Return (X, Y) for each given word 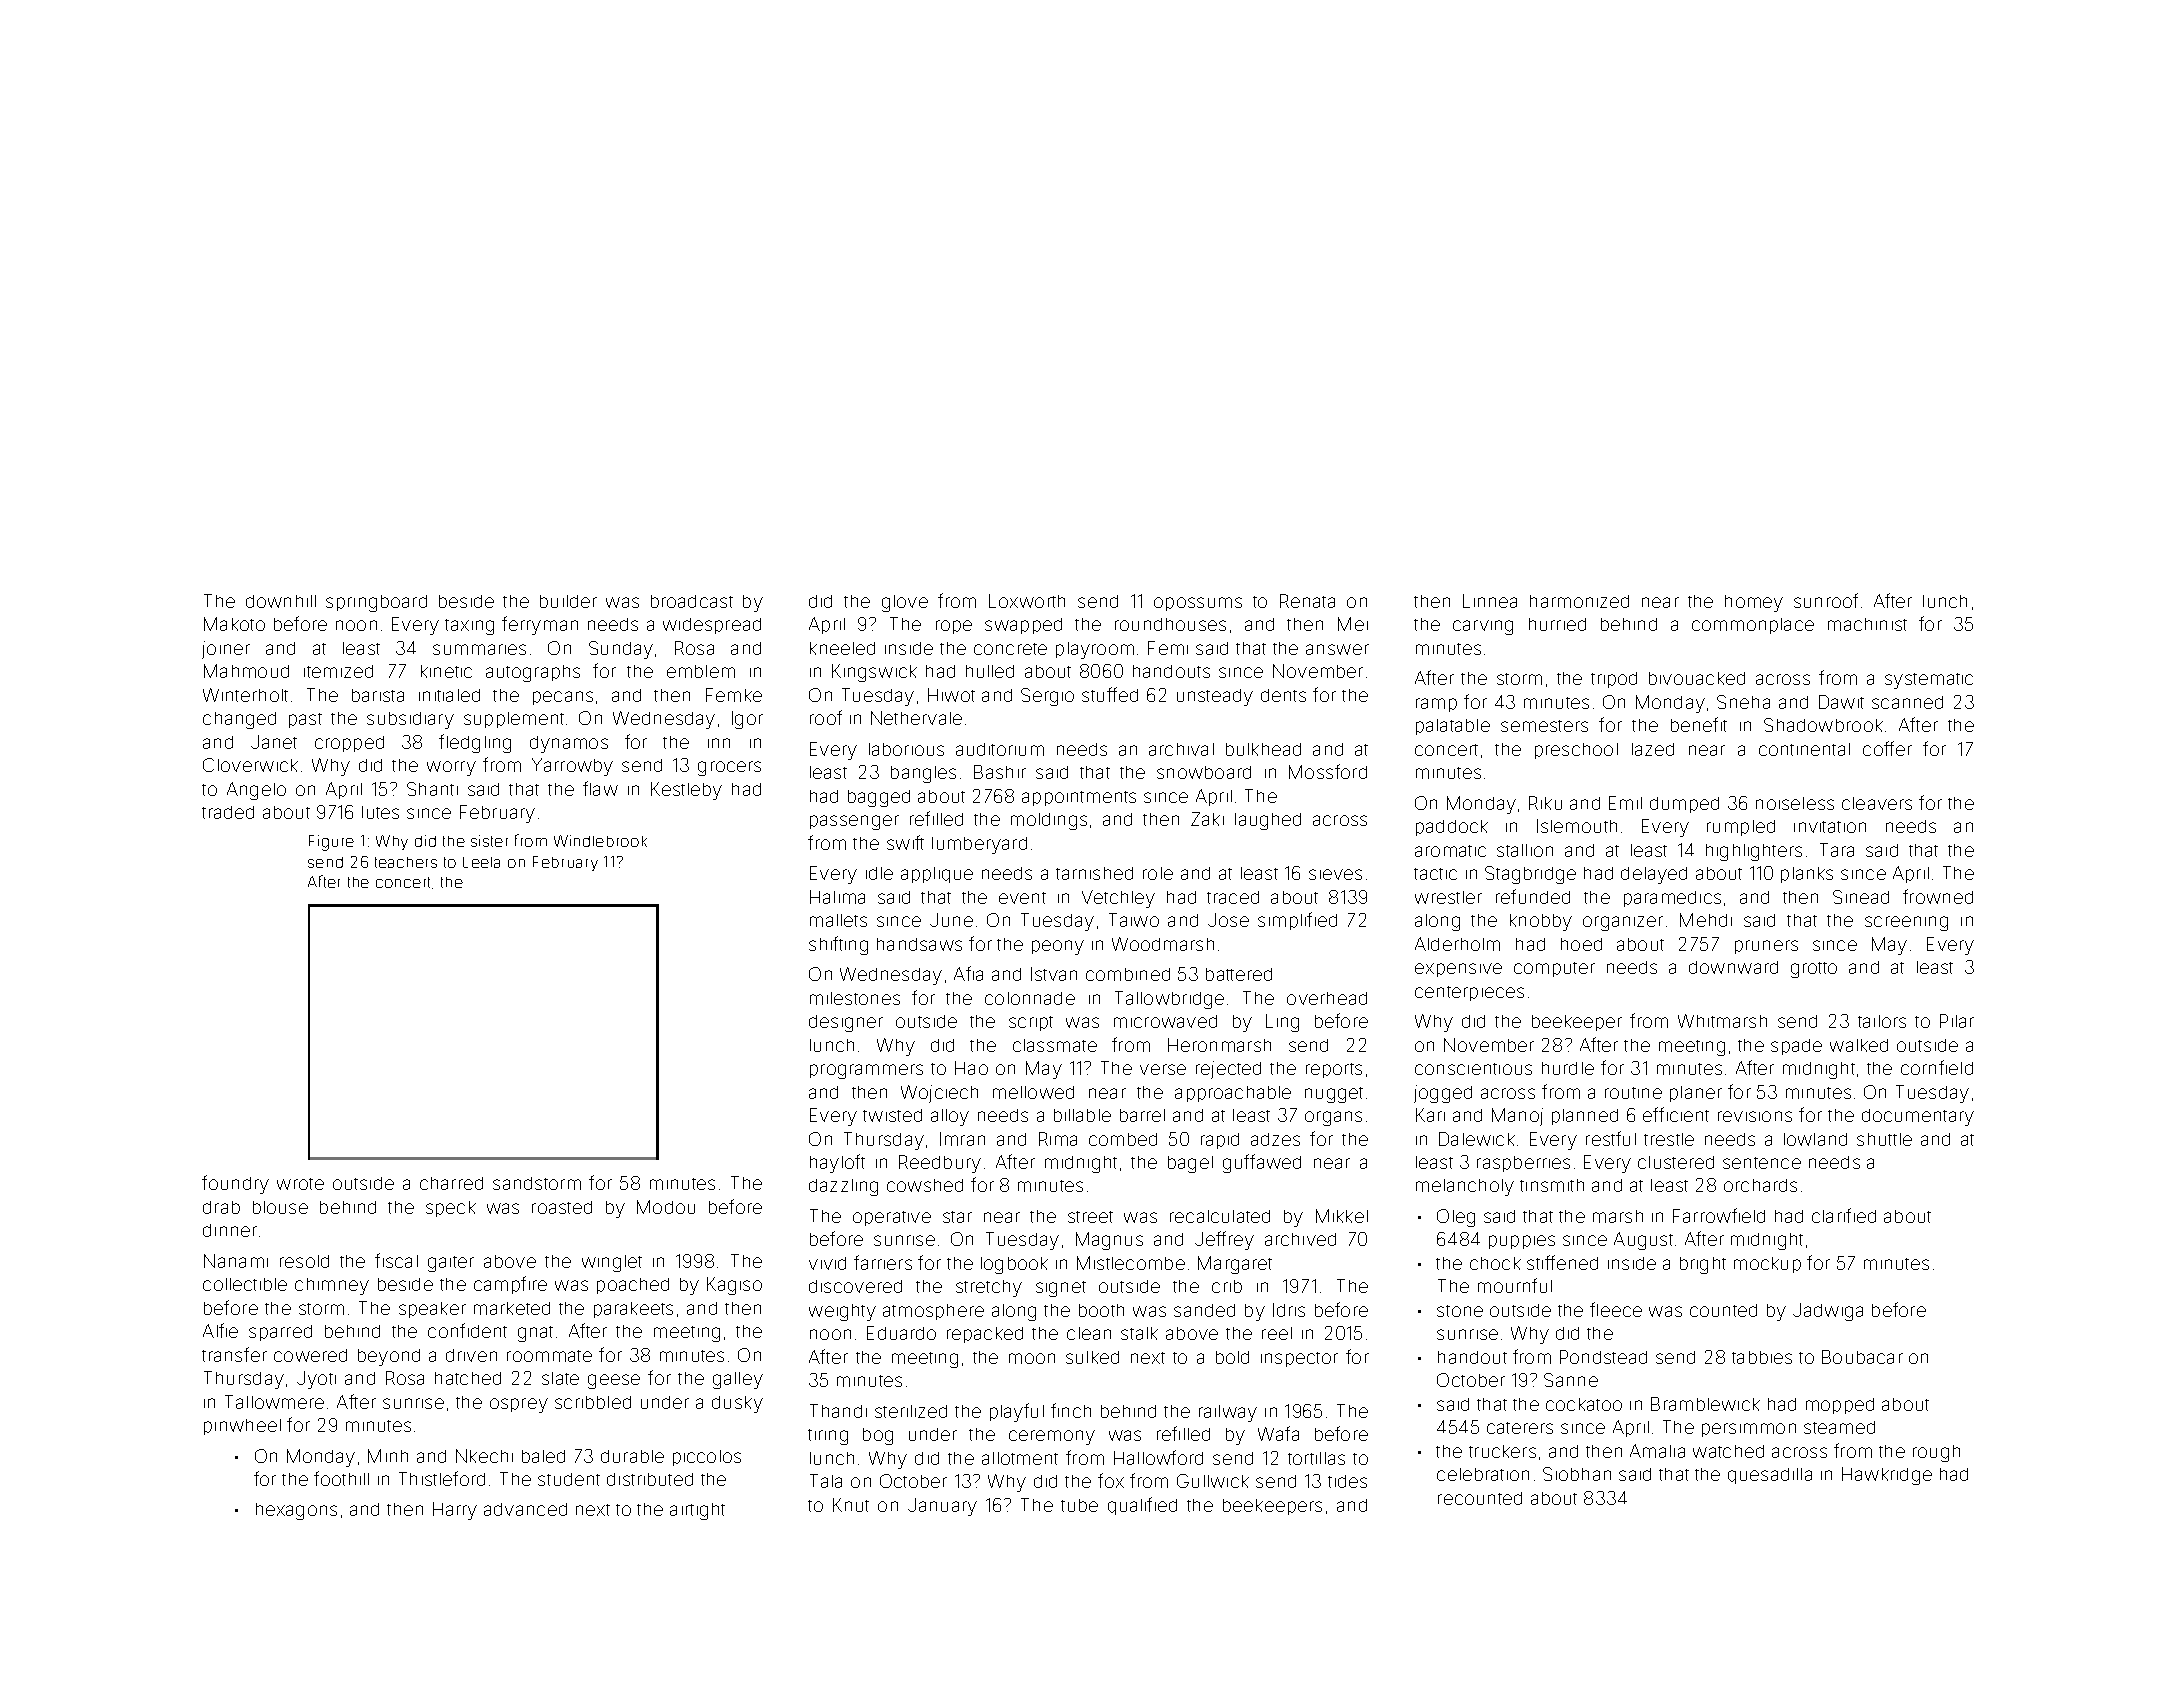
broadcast (692, 601)
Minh (388, 1456)
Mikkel (1342, 1216)
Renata (1307, 601)
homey (1754, 603)
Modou (666, 1207)
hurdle (1568, 1068)
